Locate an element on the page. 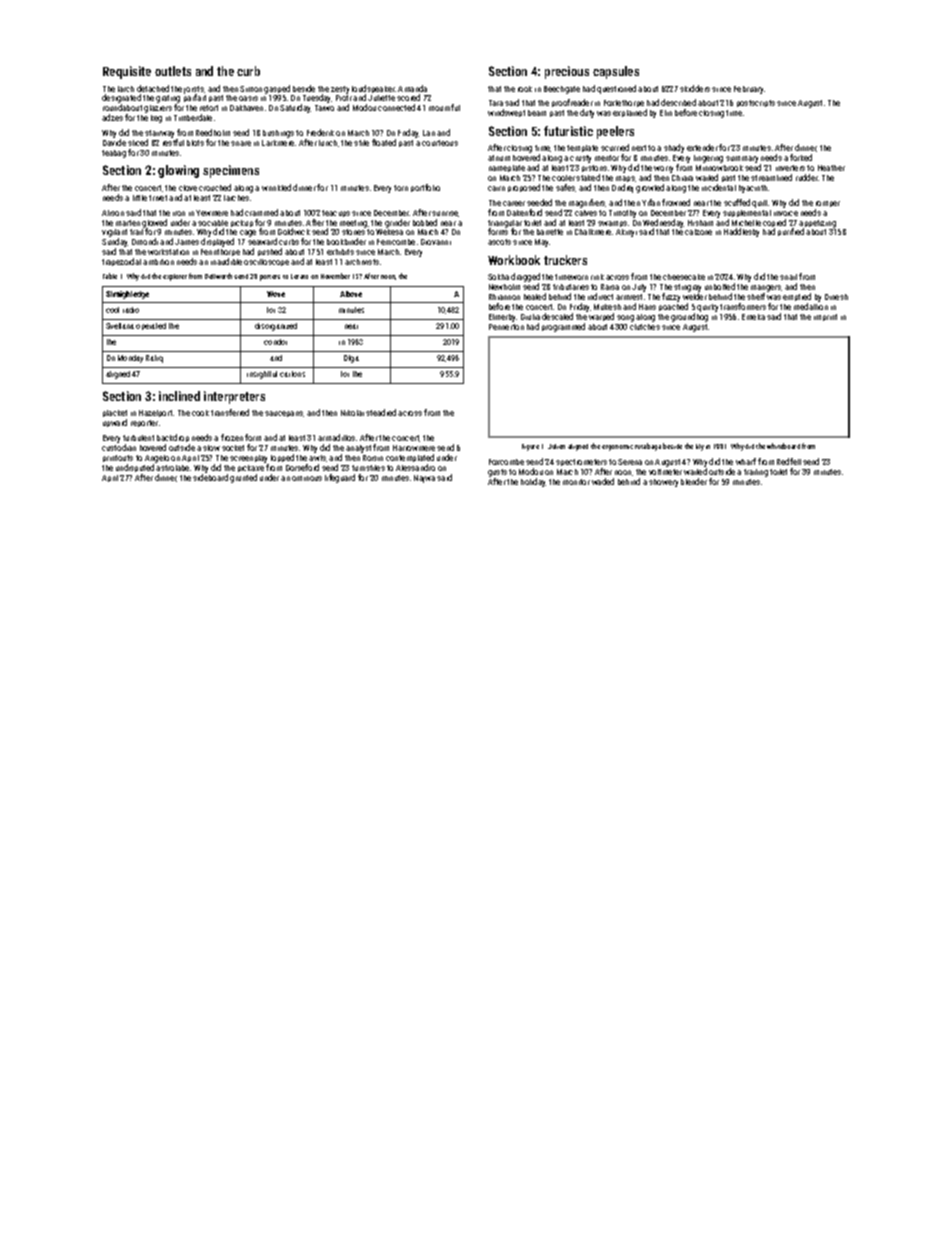  Emeka is located at coordinates (753, 317).
